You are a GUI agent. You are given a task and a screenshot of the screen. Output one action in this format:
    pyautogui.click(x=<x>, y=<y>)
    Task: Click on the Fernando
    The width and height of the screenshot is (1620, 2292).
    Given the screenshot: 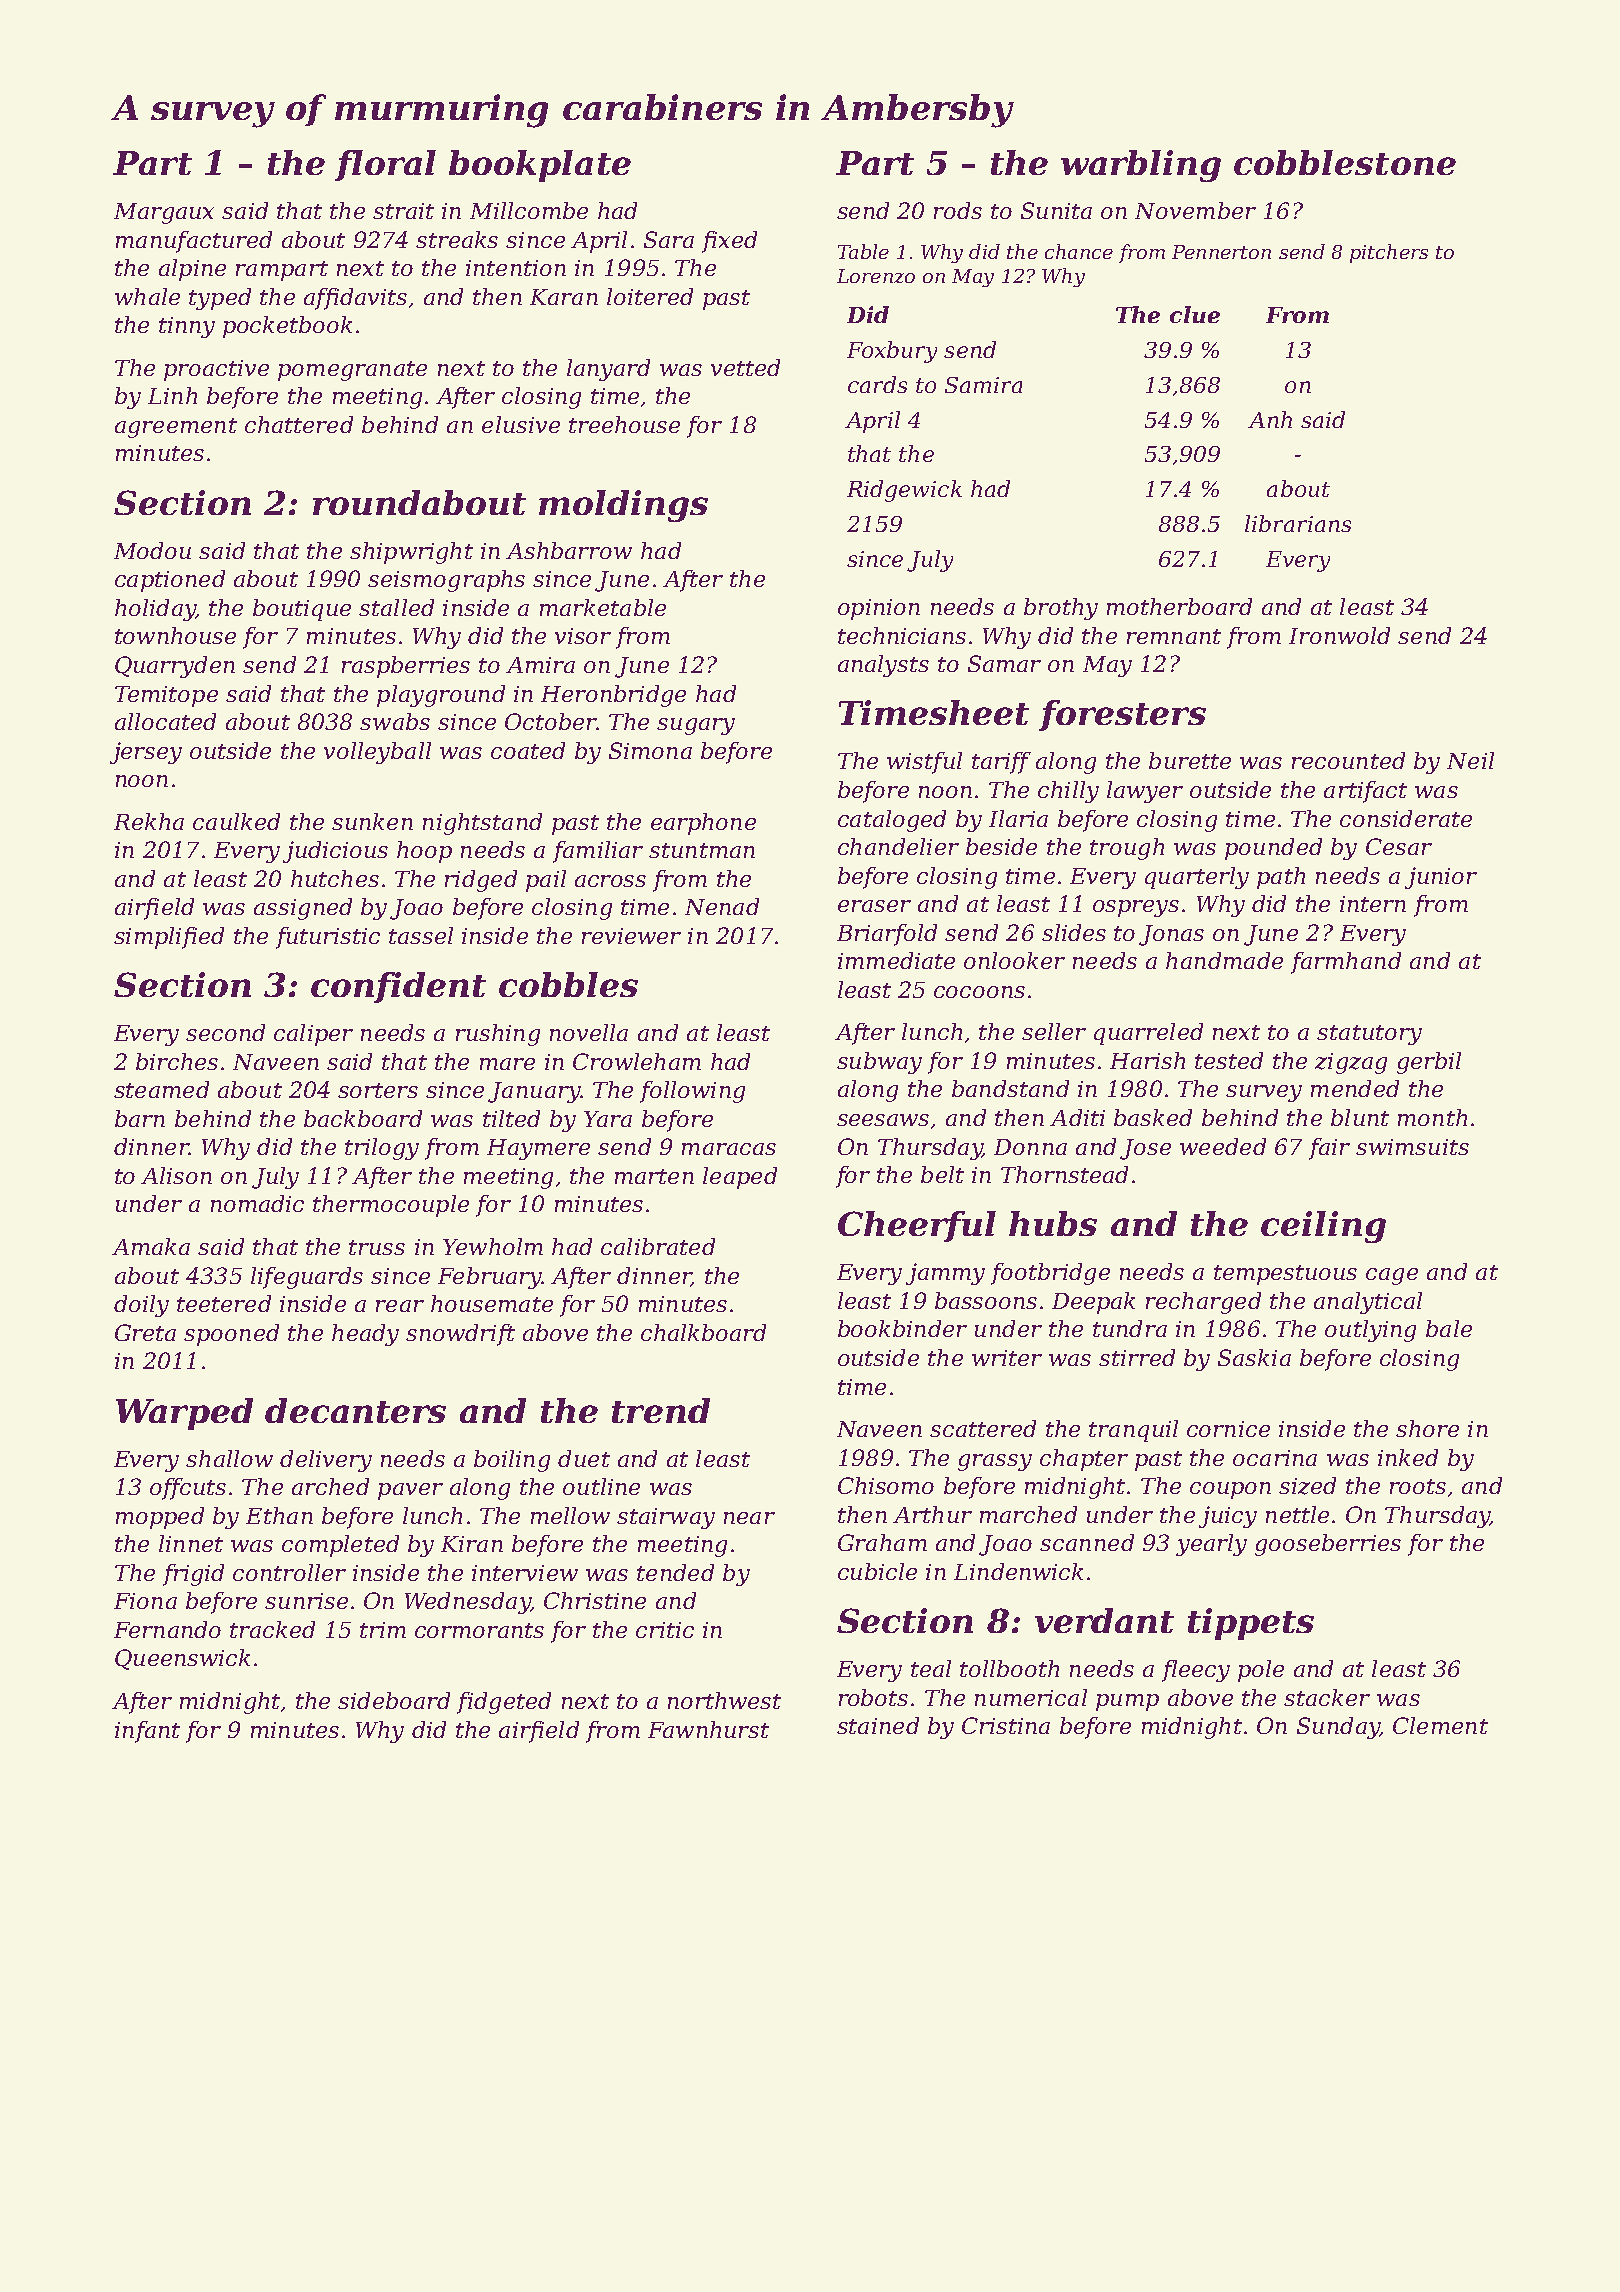 What is the action you would take?
    pyautogui.click(x=167, y=1629)
